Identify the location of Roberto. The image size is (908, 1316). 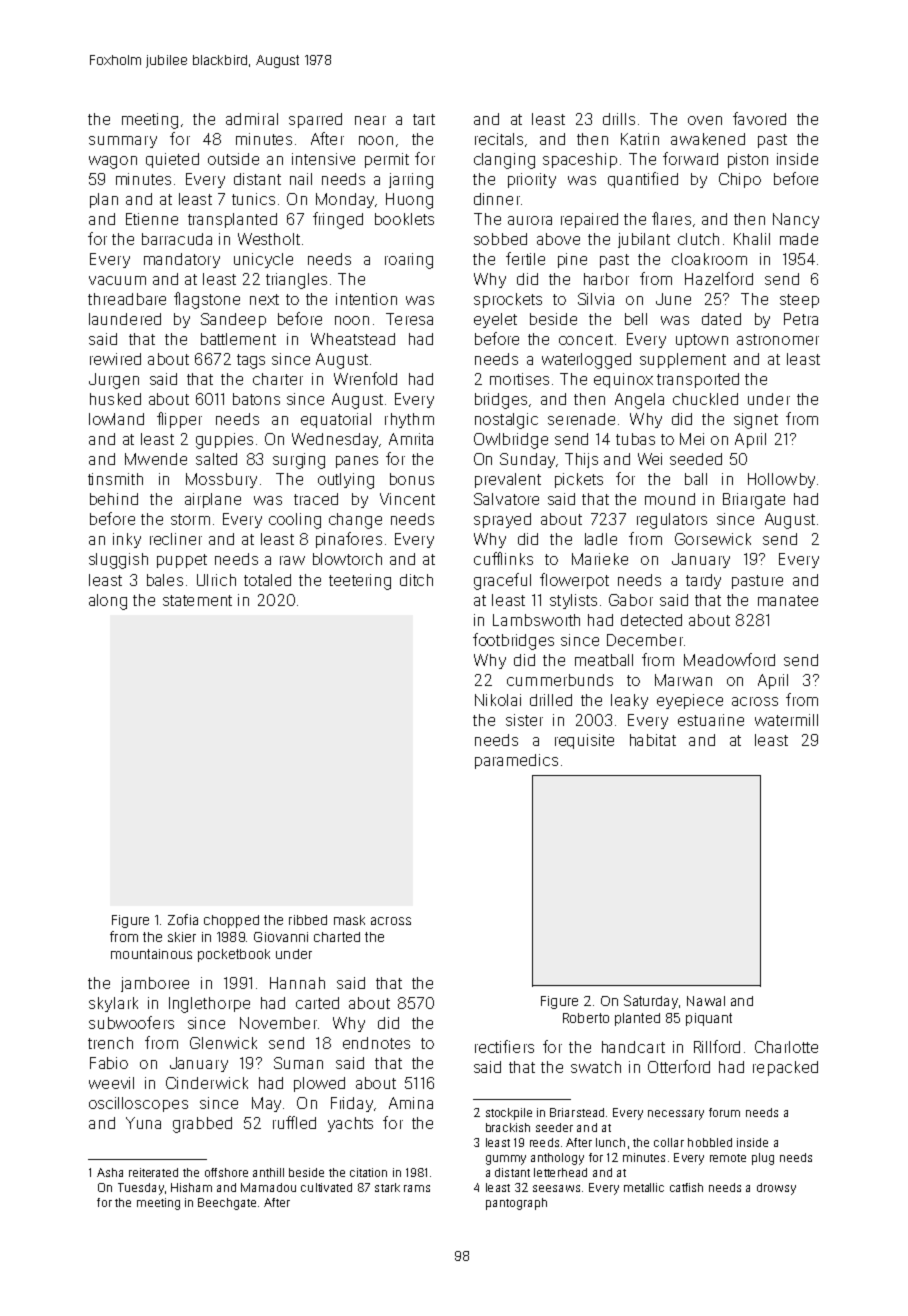
(586, 1018).
